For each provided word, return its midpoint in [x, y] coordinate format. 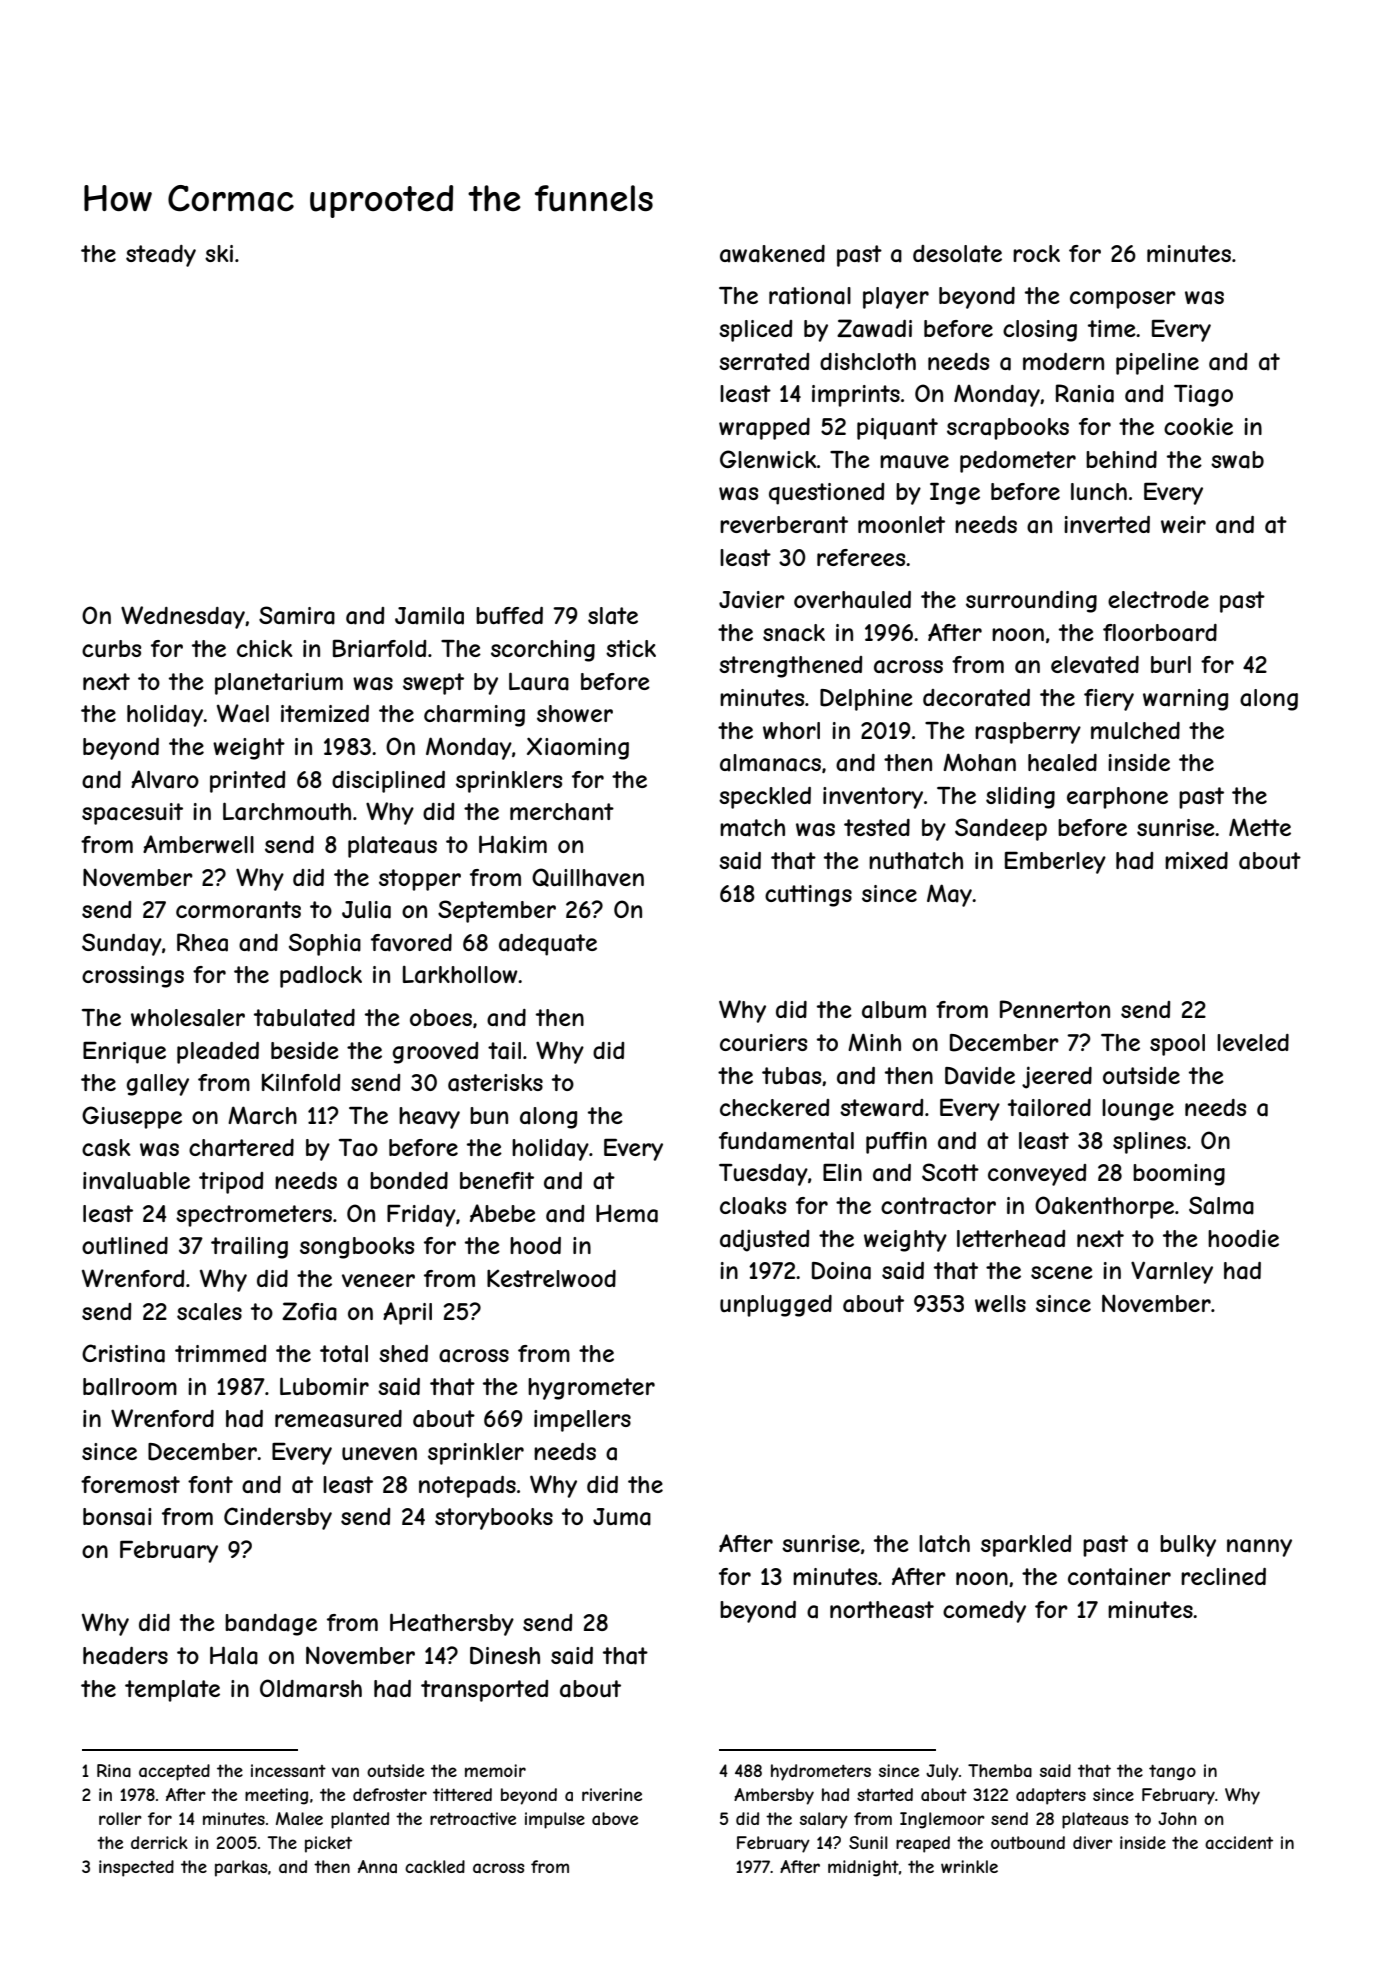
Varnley [1172, 1272]
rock [1036, 253]
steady [161, 256]
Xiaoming [578, 748]
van [345, 1772]
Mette [1260, 827]
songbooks [357, 1248]
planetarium [279, 684]
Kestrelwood [551, 1278]
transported [484, 1691]
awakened [772, 254]
